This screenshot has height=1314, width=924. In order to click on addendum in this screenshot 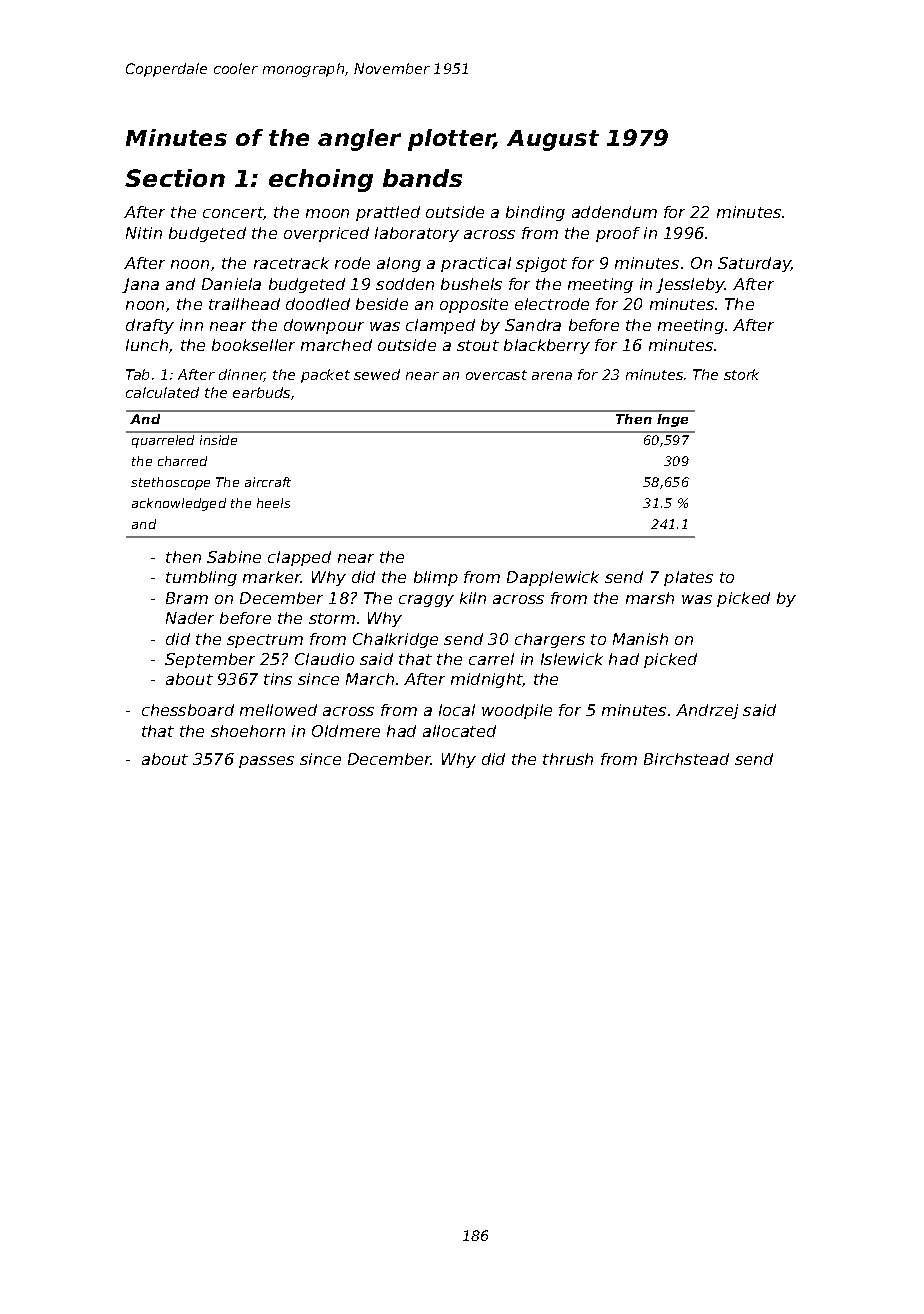, I will do `click(614, 212)`.
